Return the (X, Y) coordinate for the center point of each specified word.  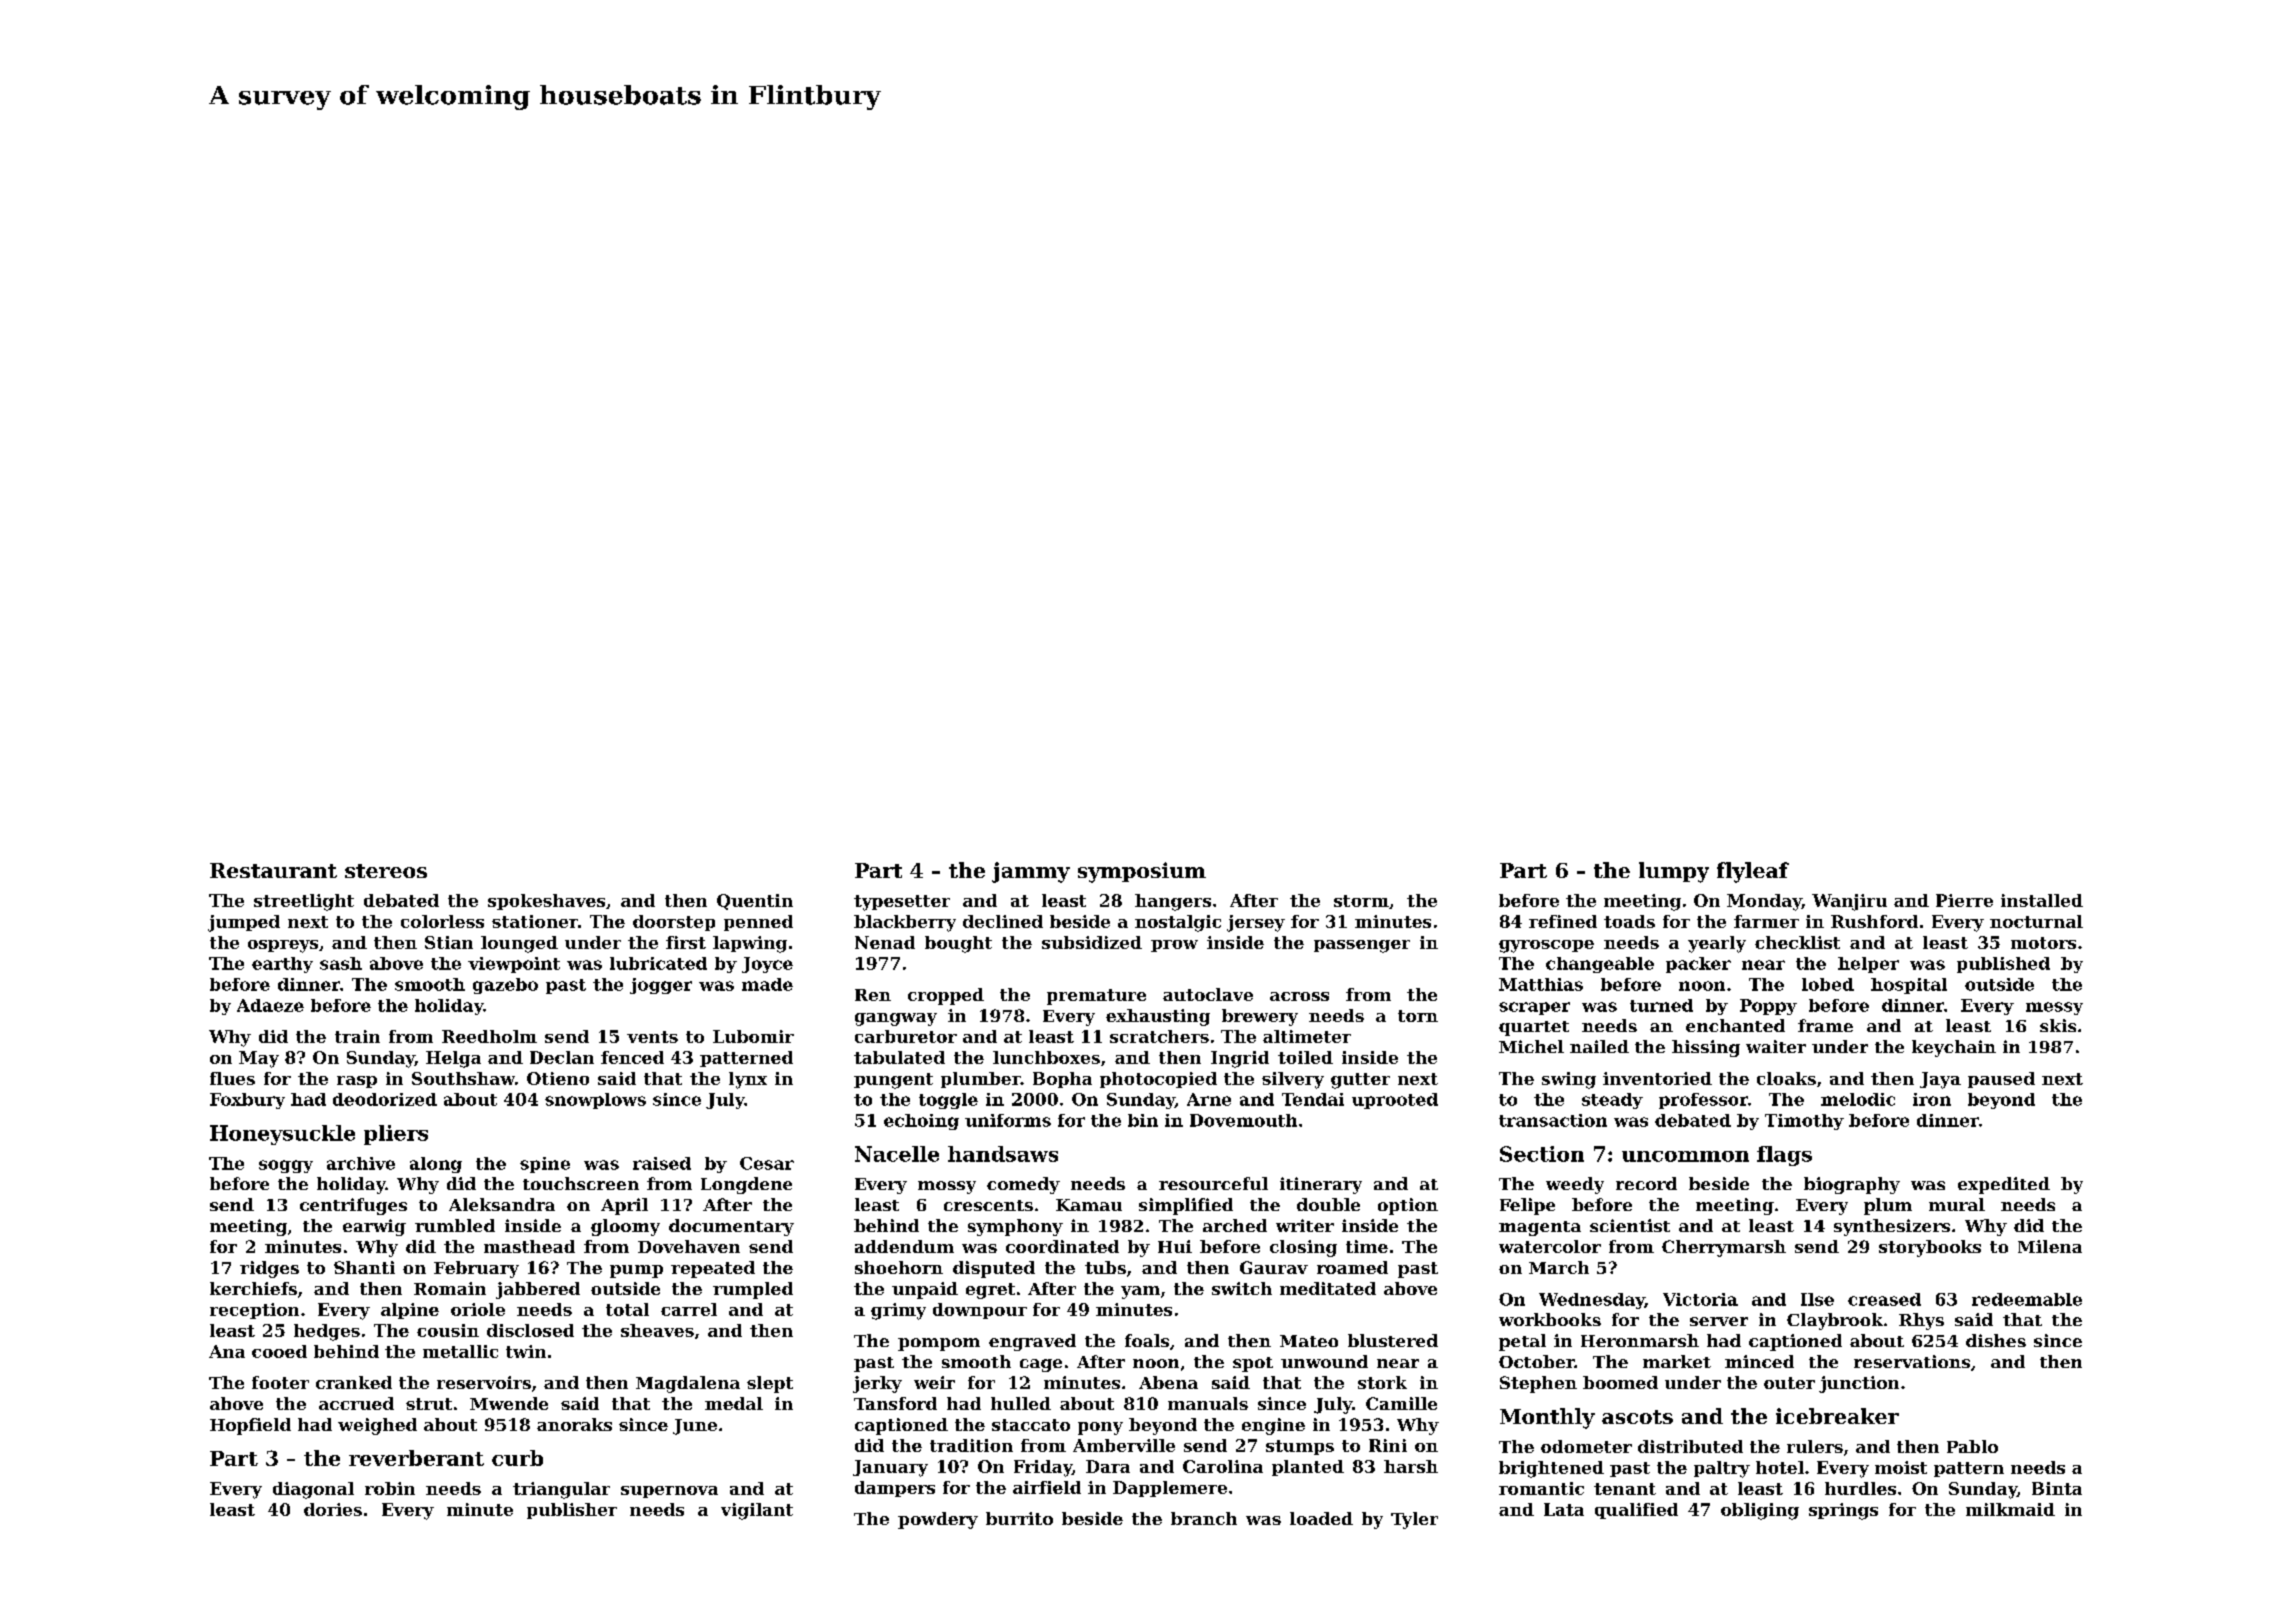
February (476, 1269)
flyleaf (1753, 872)
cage (1041, 1365)
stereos (386, 871)
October (1537, 1361)
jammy (1031, 872)
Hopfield (250, 1426)
